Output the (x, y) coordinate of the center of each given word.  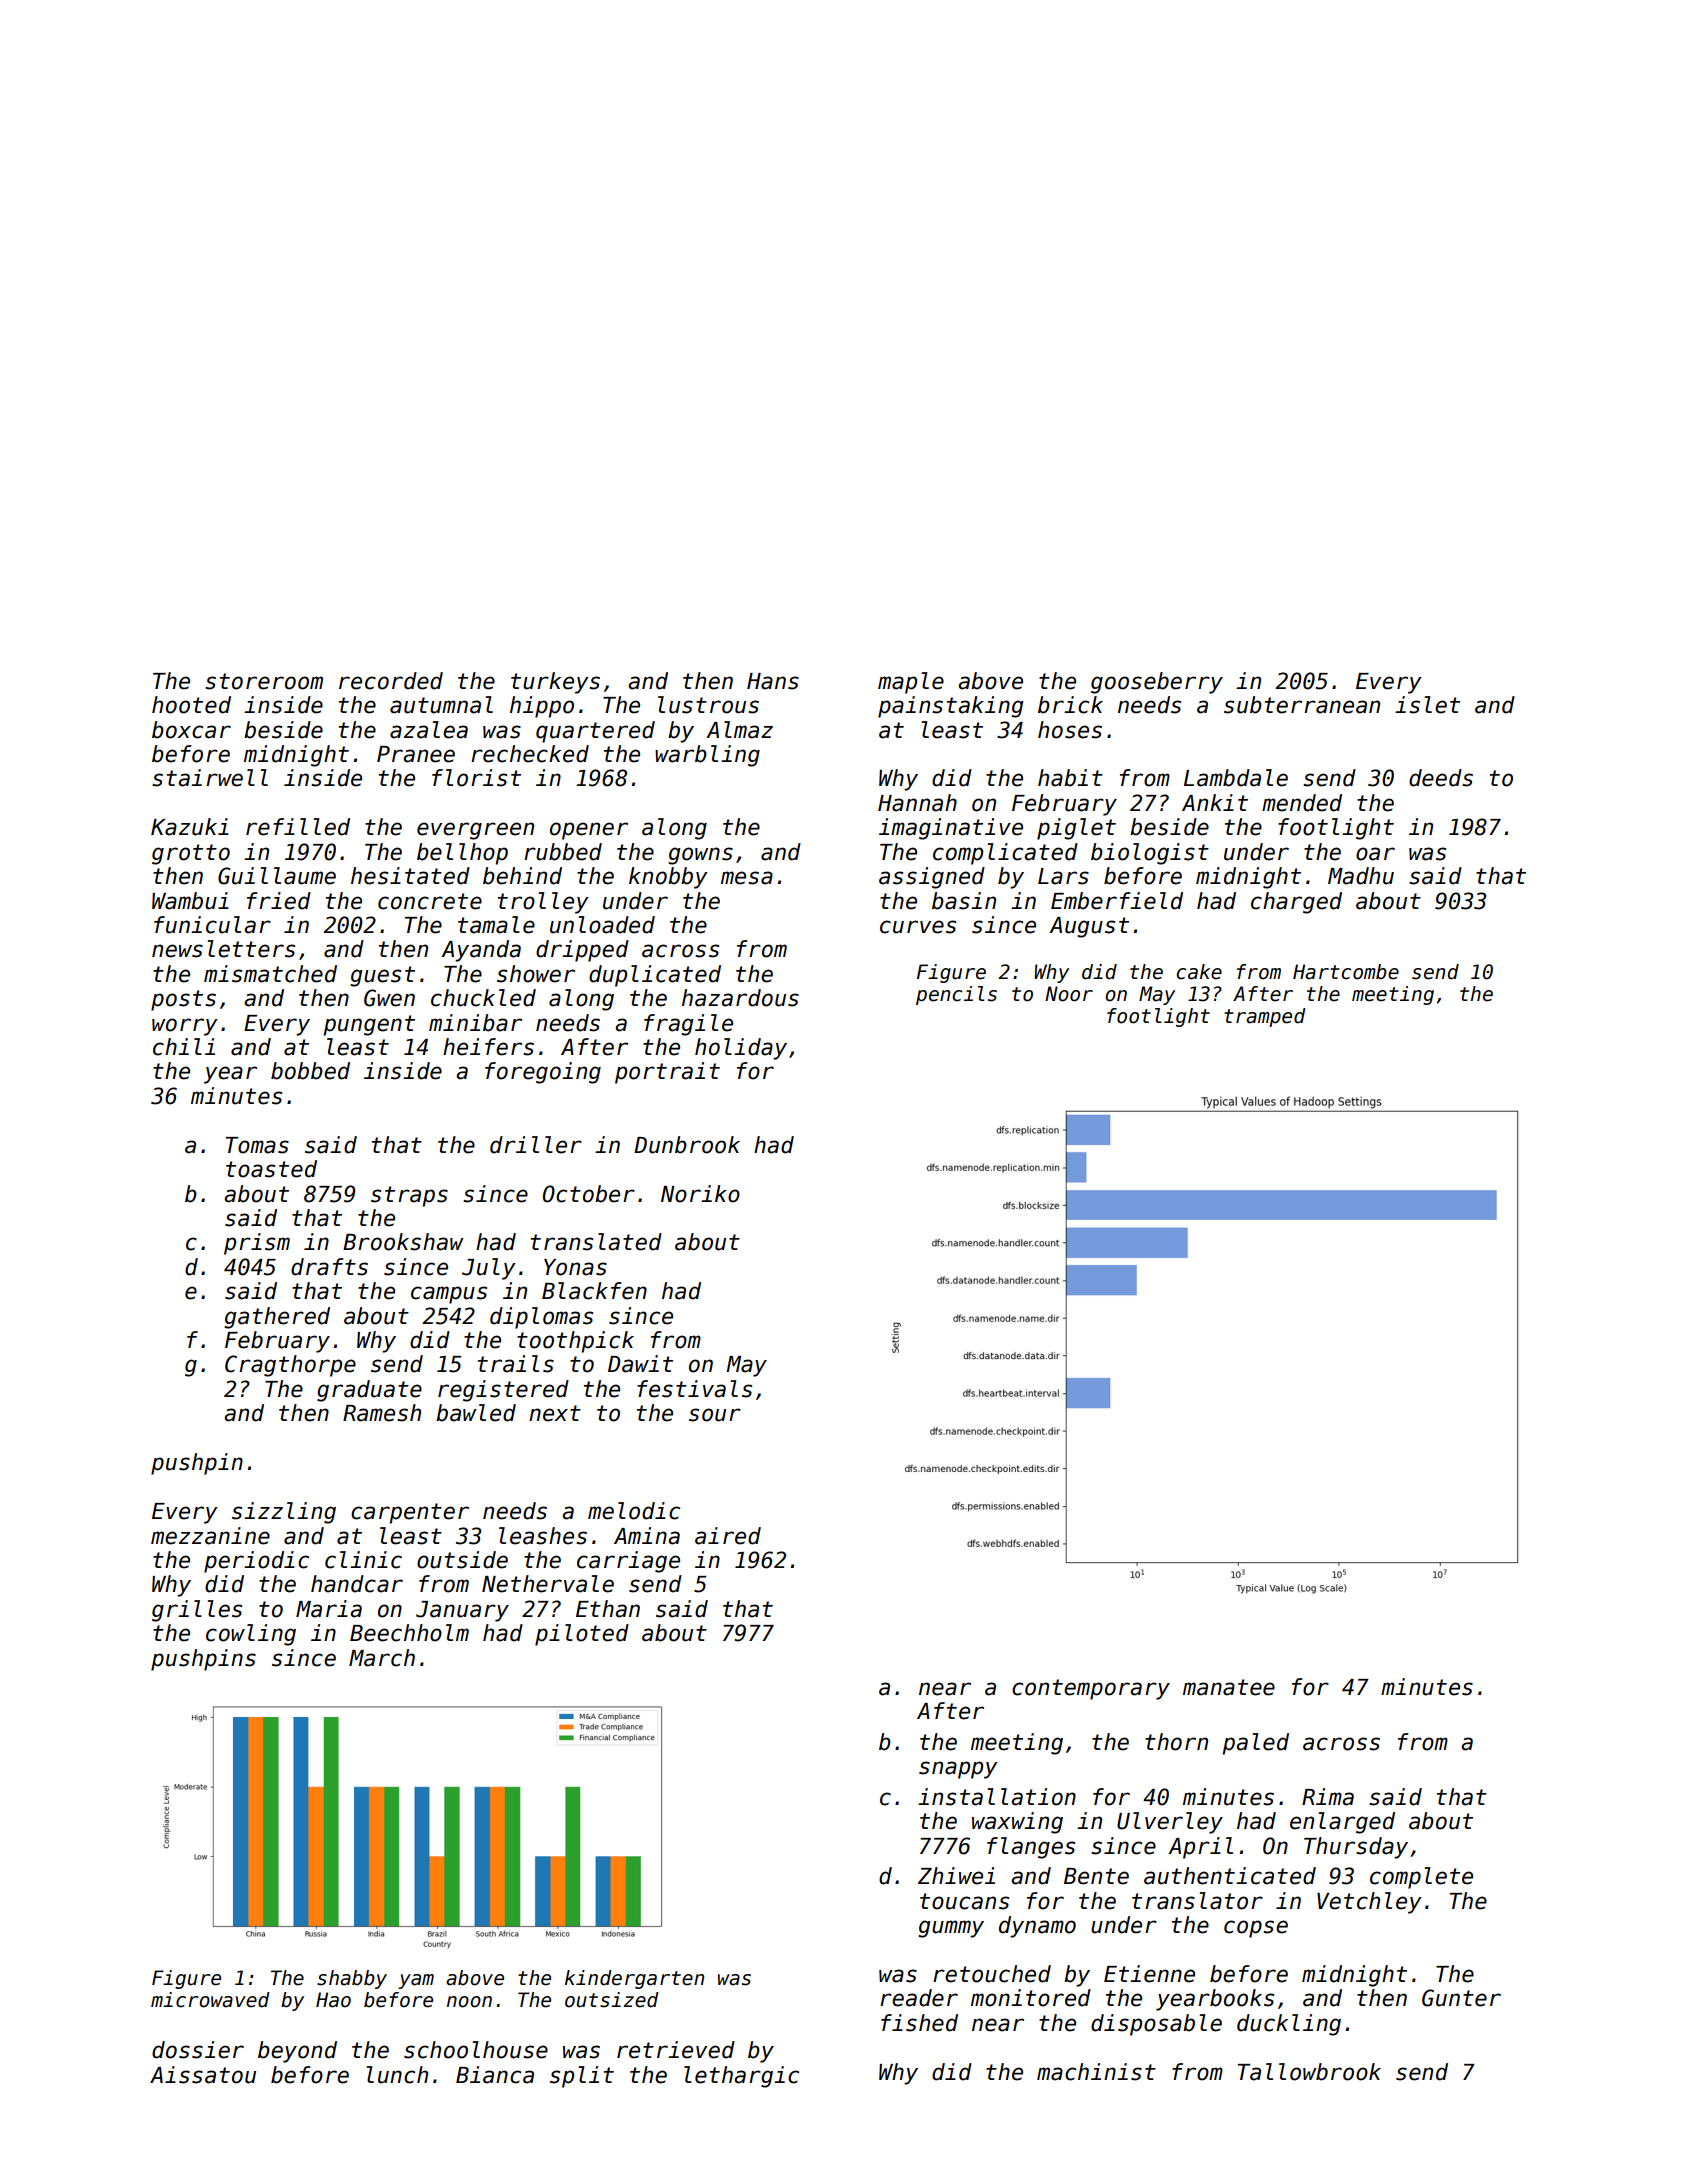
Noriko (700, 1194)
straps (409, 1196)
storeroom (264, 681)
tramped (1265, 1017)
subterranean (1302, 705)
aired (728, 1536)
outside (462, 1560)
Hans (773, 681)
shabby (352, 1979)
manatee (1229, 1687)
